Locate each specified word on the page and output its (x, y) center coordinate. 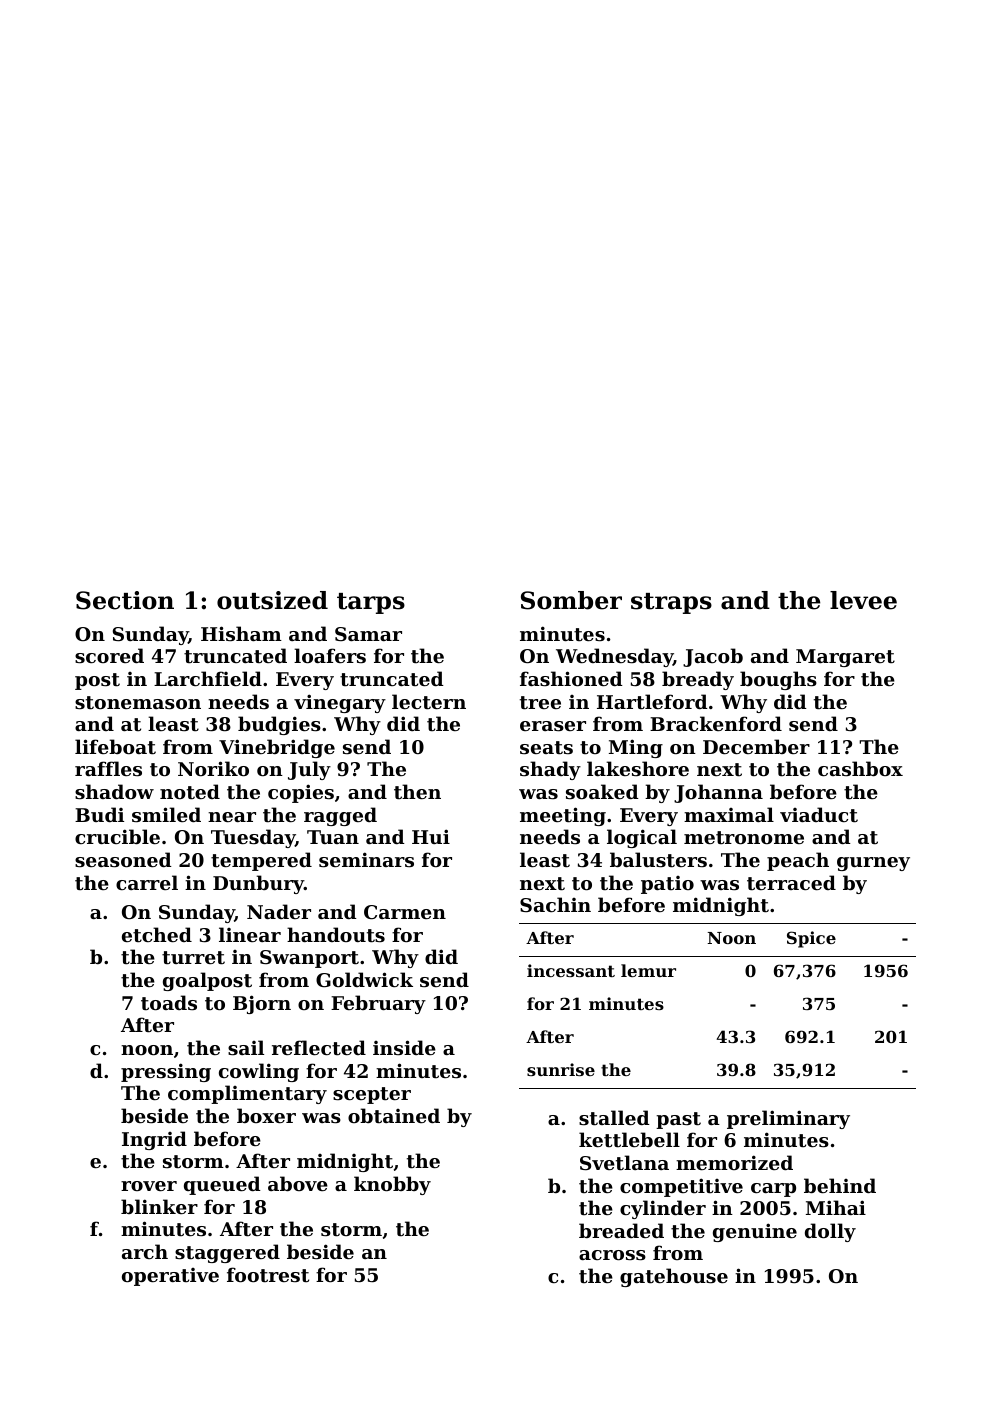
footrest (268, 1275)
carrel (147, 882)
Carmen (405, 912)
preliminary (788, 1119)
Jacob (713, 657)
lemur (648, 970)
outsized (272, 600)
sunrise (561, 1069)
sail (246, 1047)
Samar (368, 634)
